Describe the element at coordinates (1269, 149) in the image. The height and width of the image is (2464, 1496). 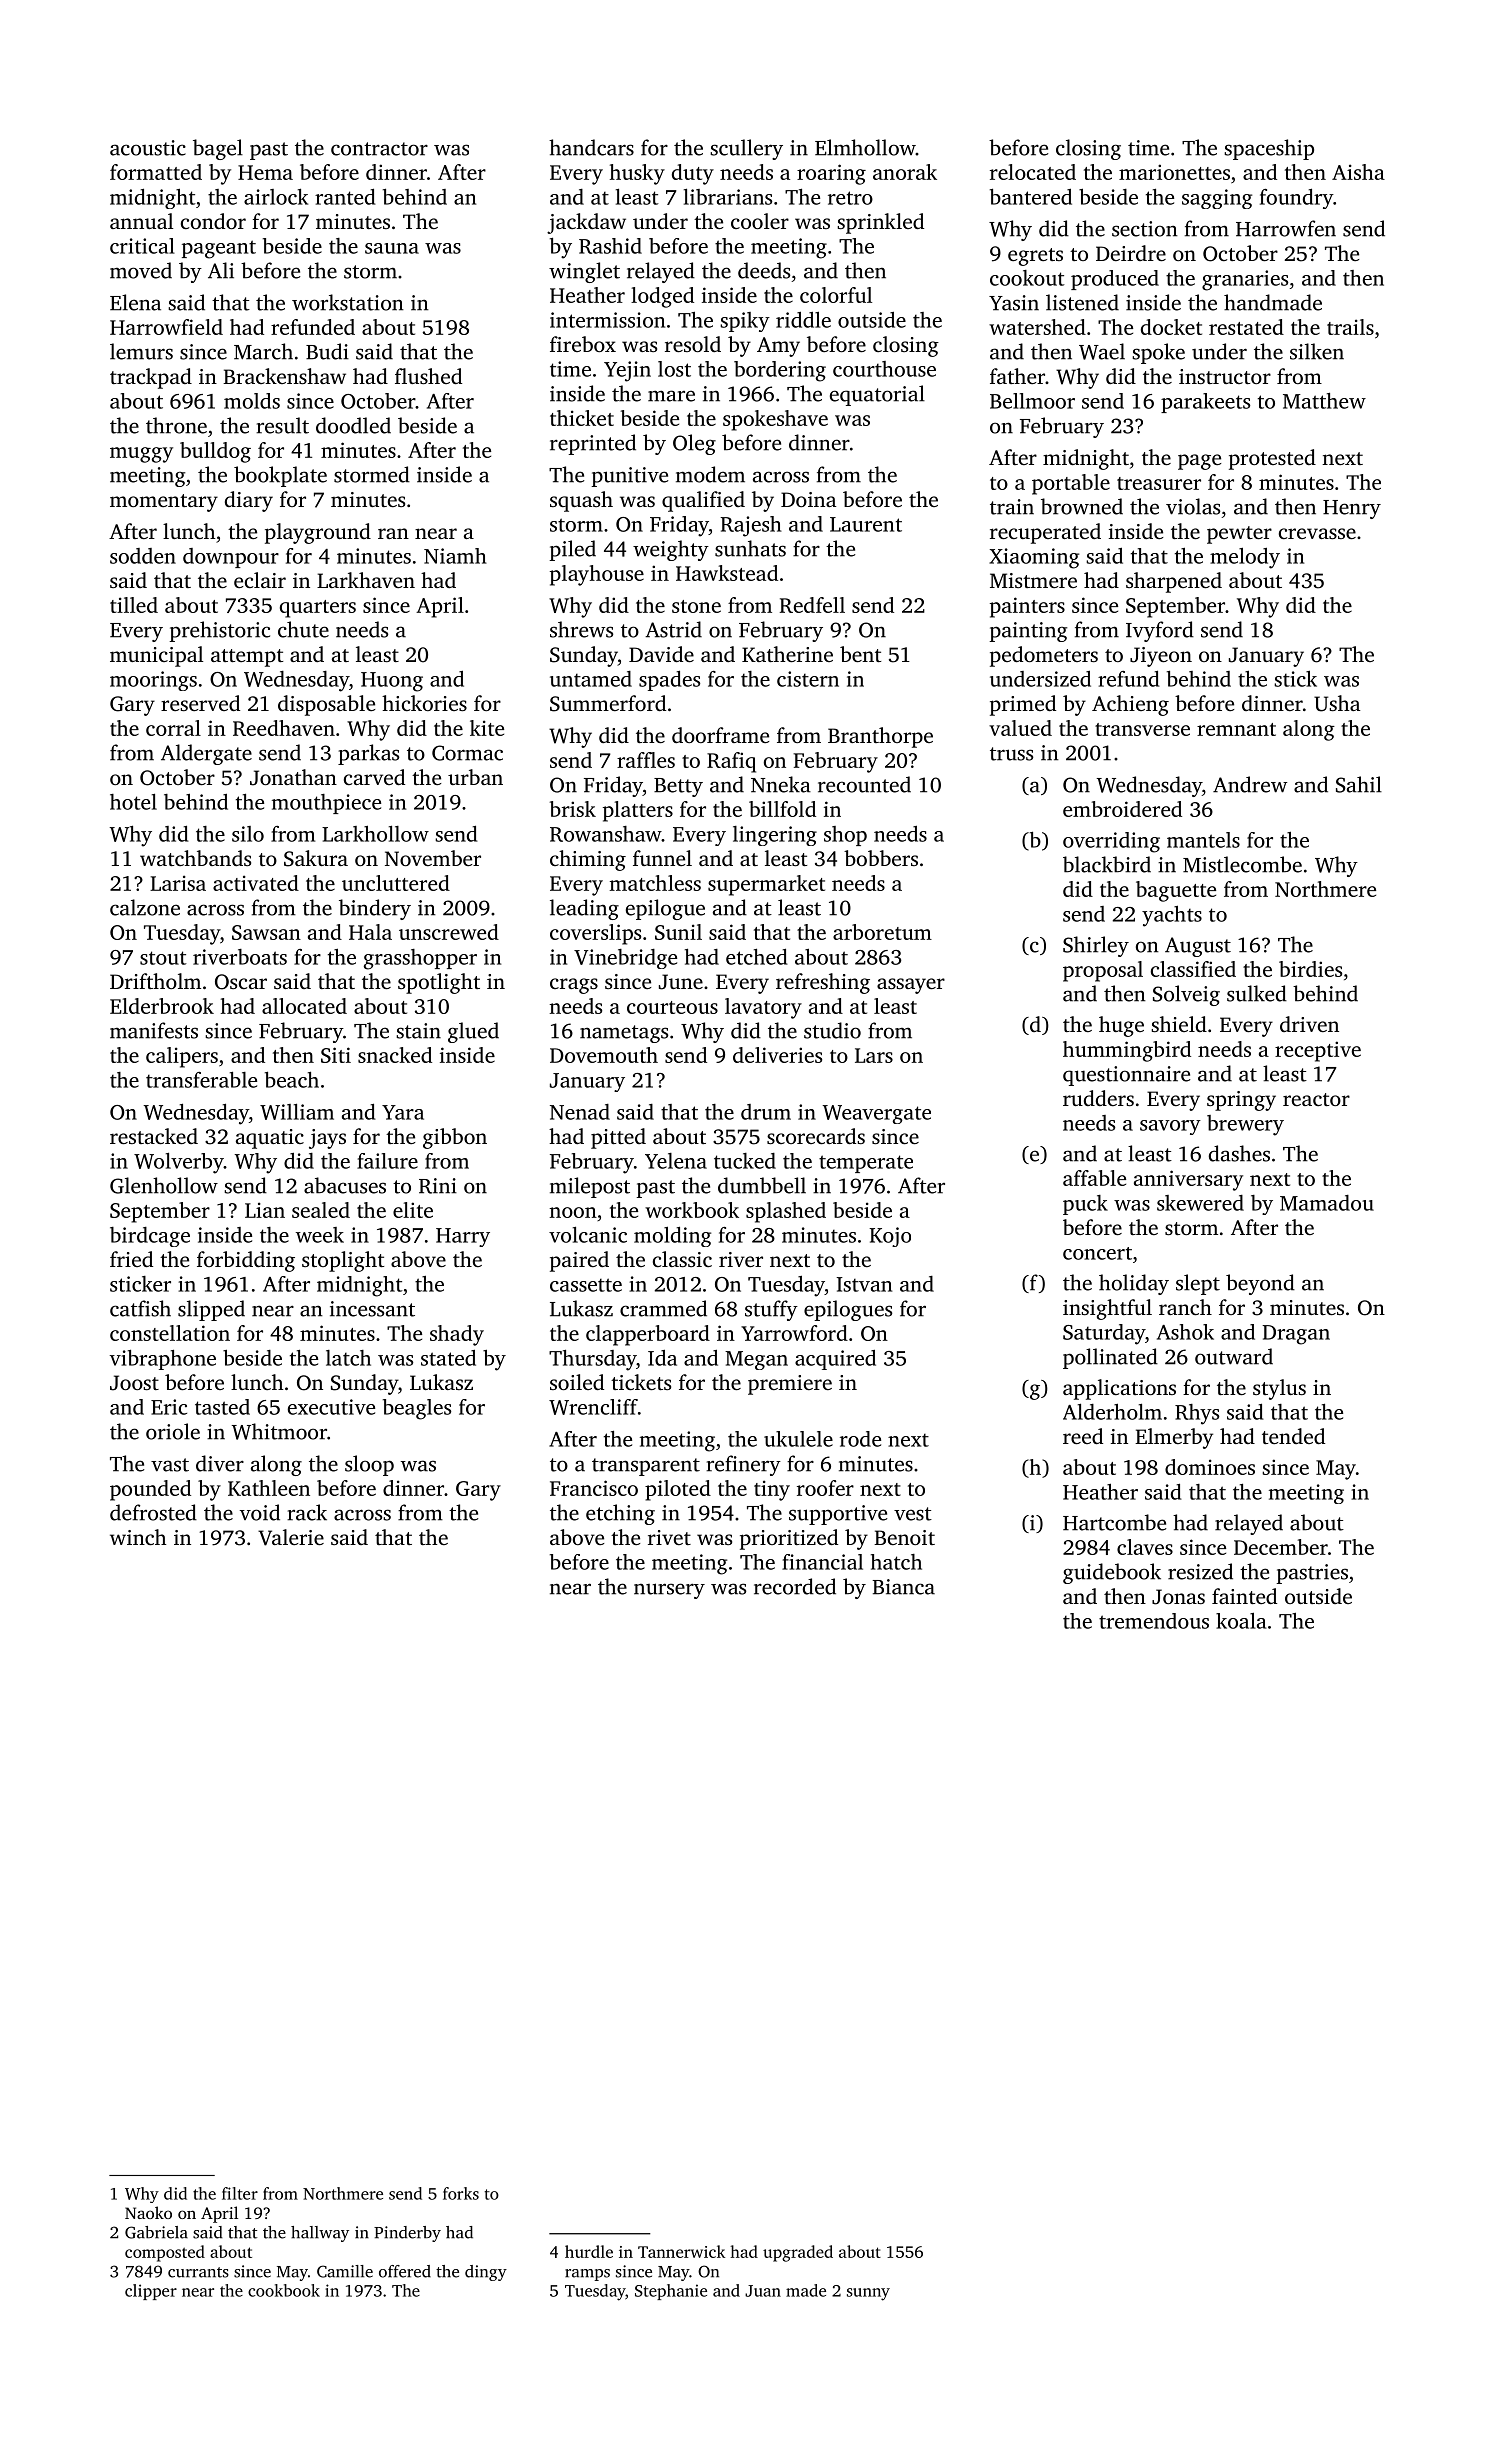
I see `spaceship` at that location.
